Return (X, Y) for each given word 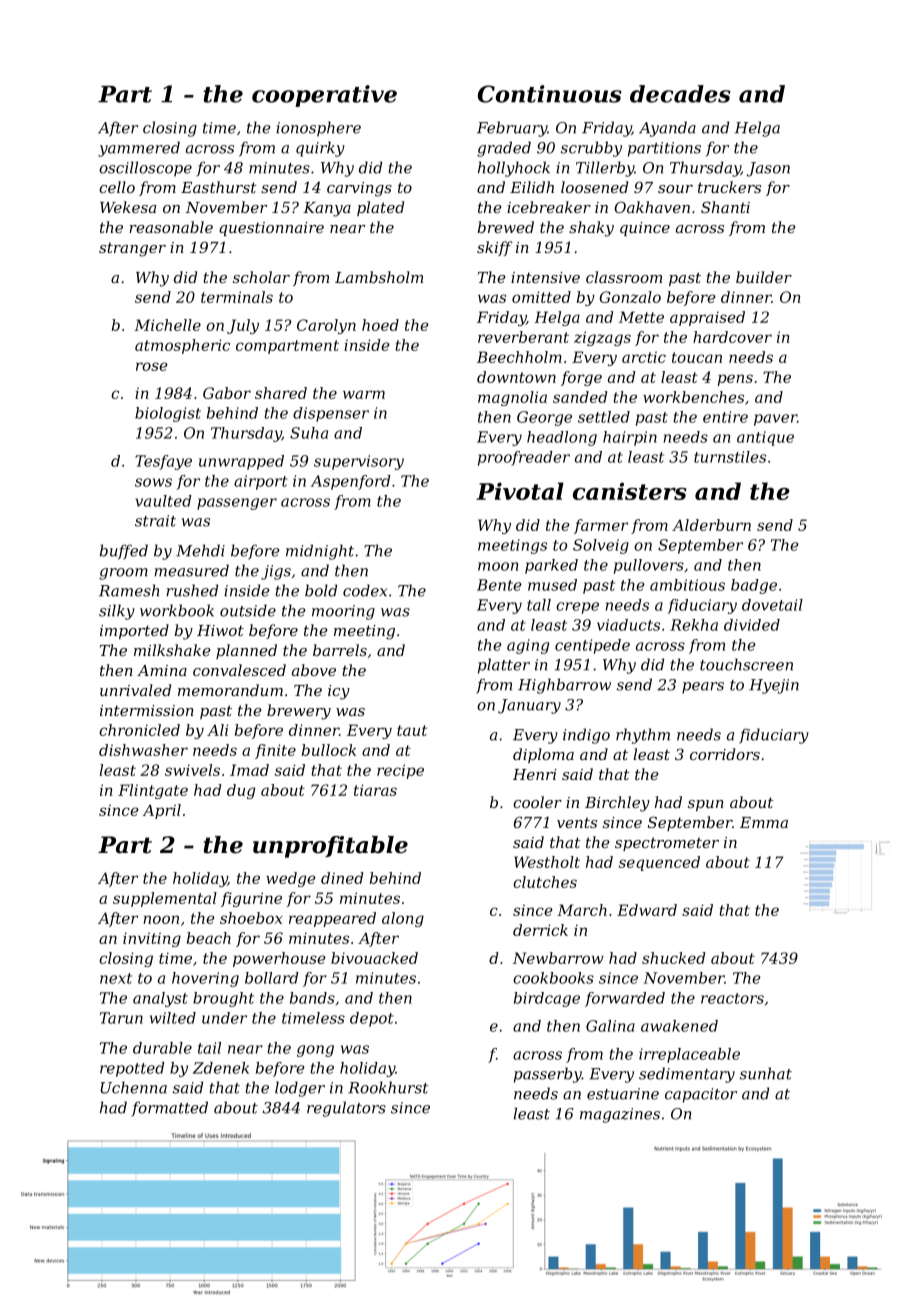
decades (680, 94)
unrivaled (135, 690)
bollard (272, 978)
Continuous (550, 94)
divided (752, 625)
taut (412, 730)
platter (504, 666)
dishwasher (143, 750)
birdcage (547, 999)
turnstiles (730, 457)
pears (703, 688)
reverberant (523, 337)
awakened (679, 1026)
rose (152, 366)
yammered (139, 149)
